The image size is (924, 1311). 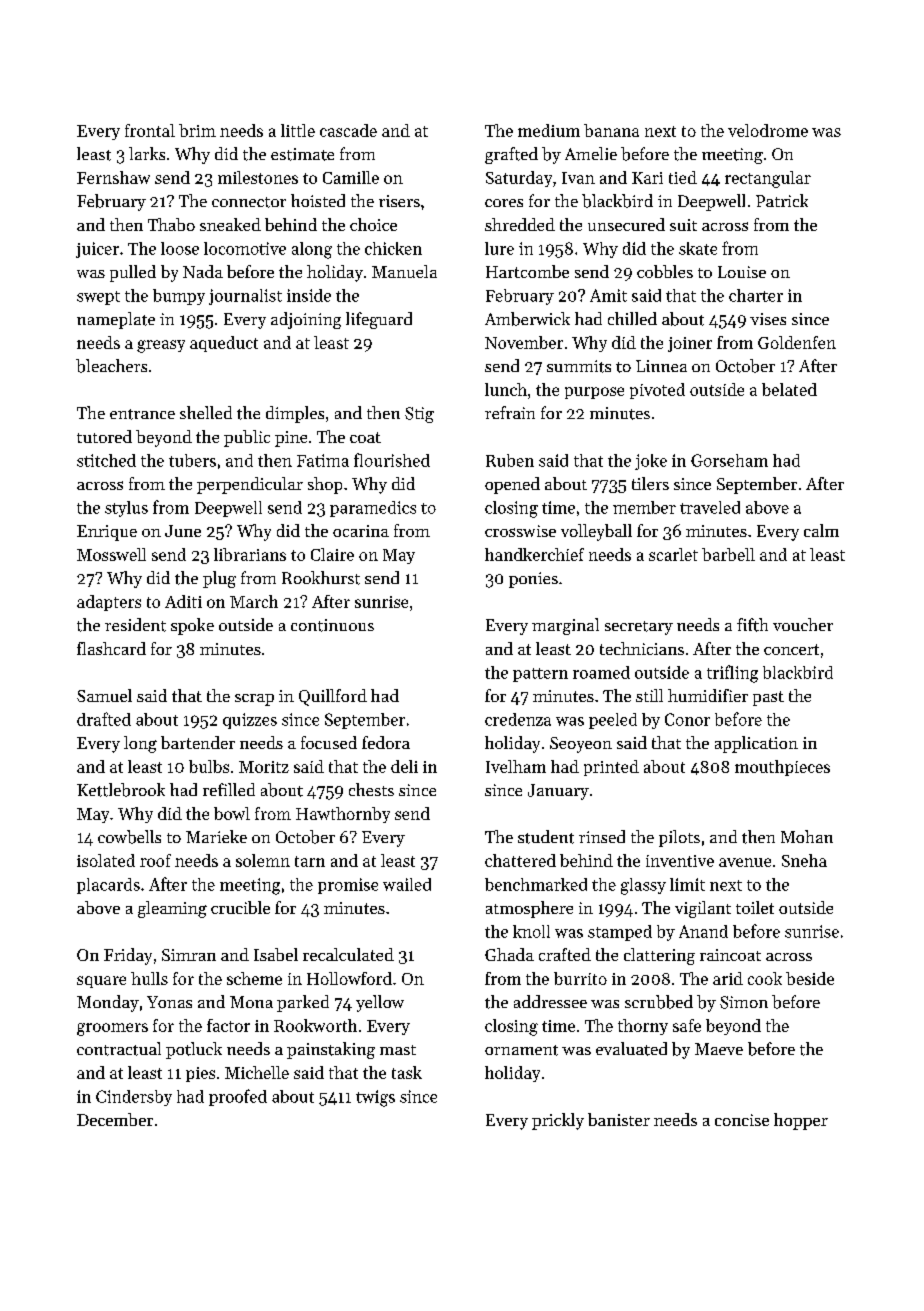 I want to click on locomotive, so click(x=245, y=248).
